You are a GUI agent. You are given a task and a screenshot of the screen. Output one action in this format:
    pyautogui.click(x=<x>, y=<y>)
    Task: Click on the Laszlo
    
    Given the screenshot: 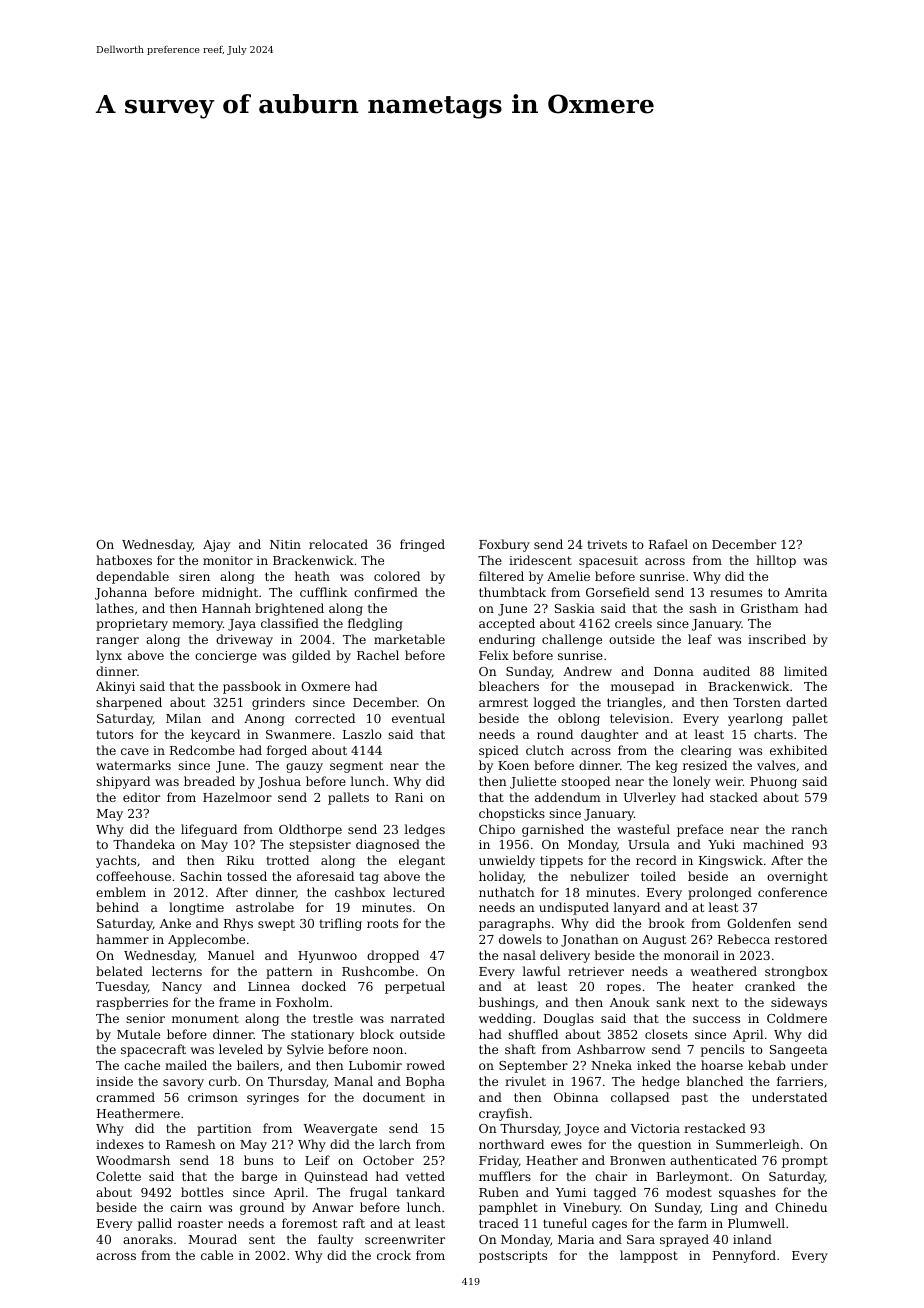 What is the action you would take?
    pyautogui.click(x=362, y=734)
